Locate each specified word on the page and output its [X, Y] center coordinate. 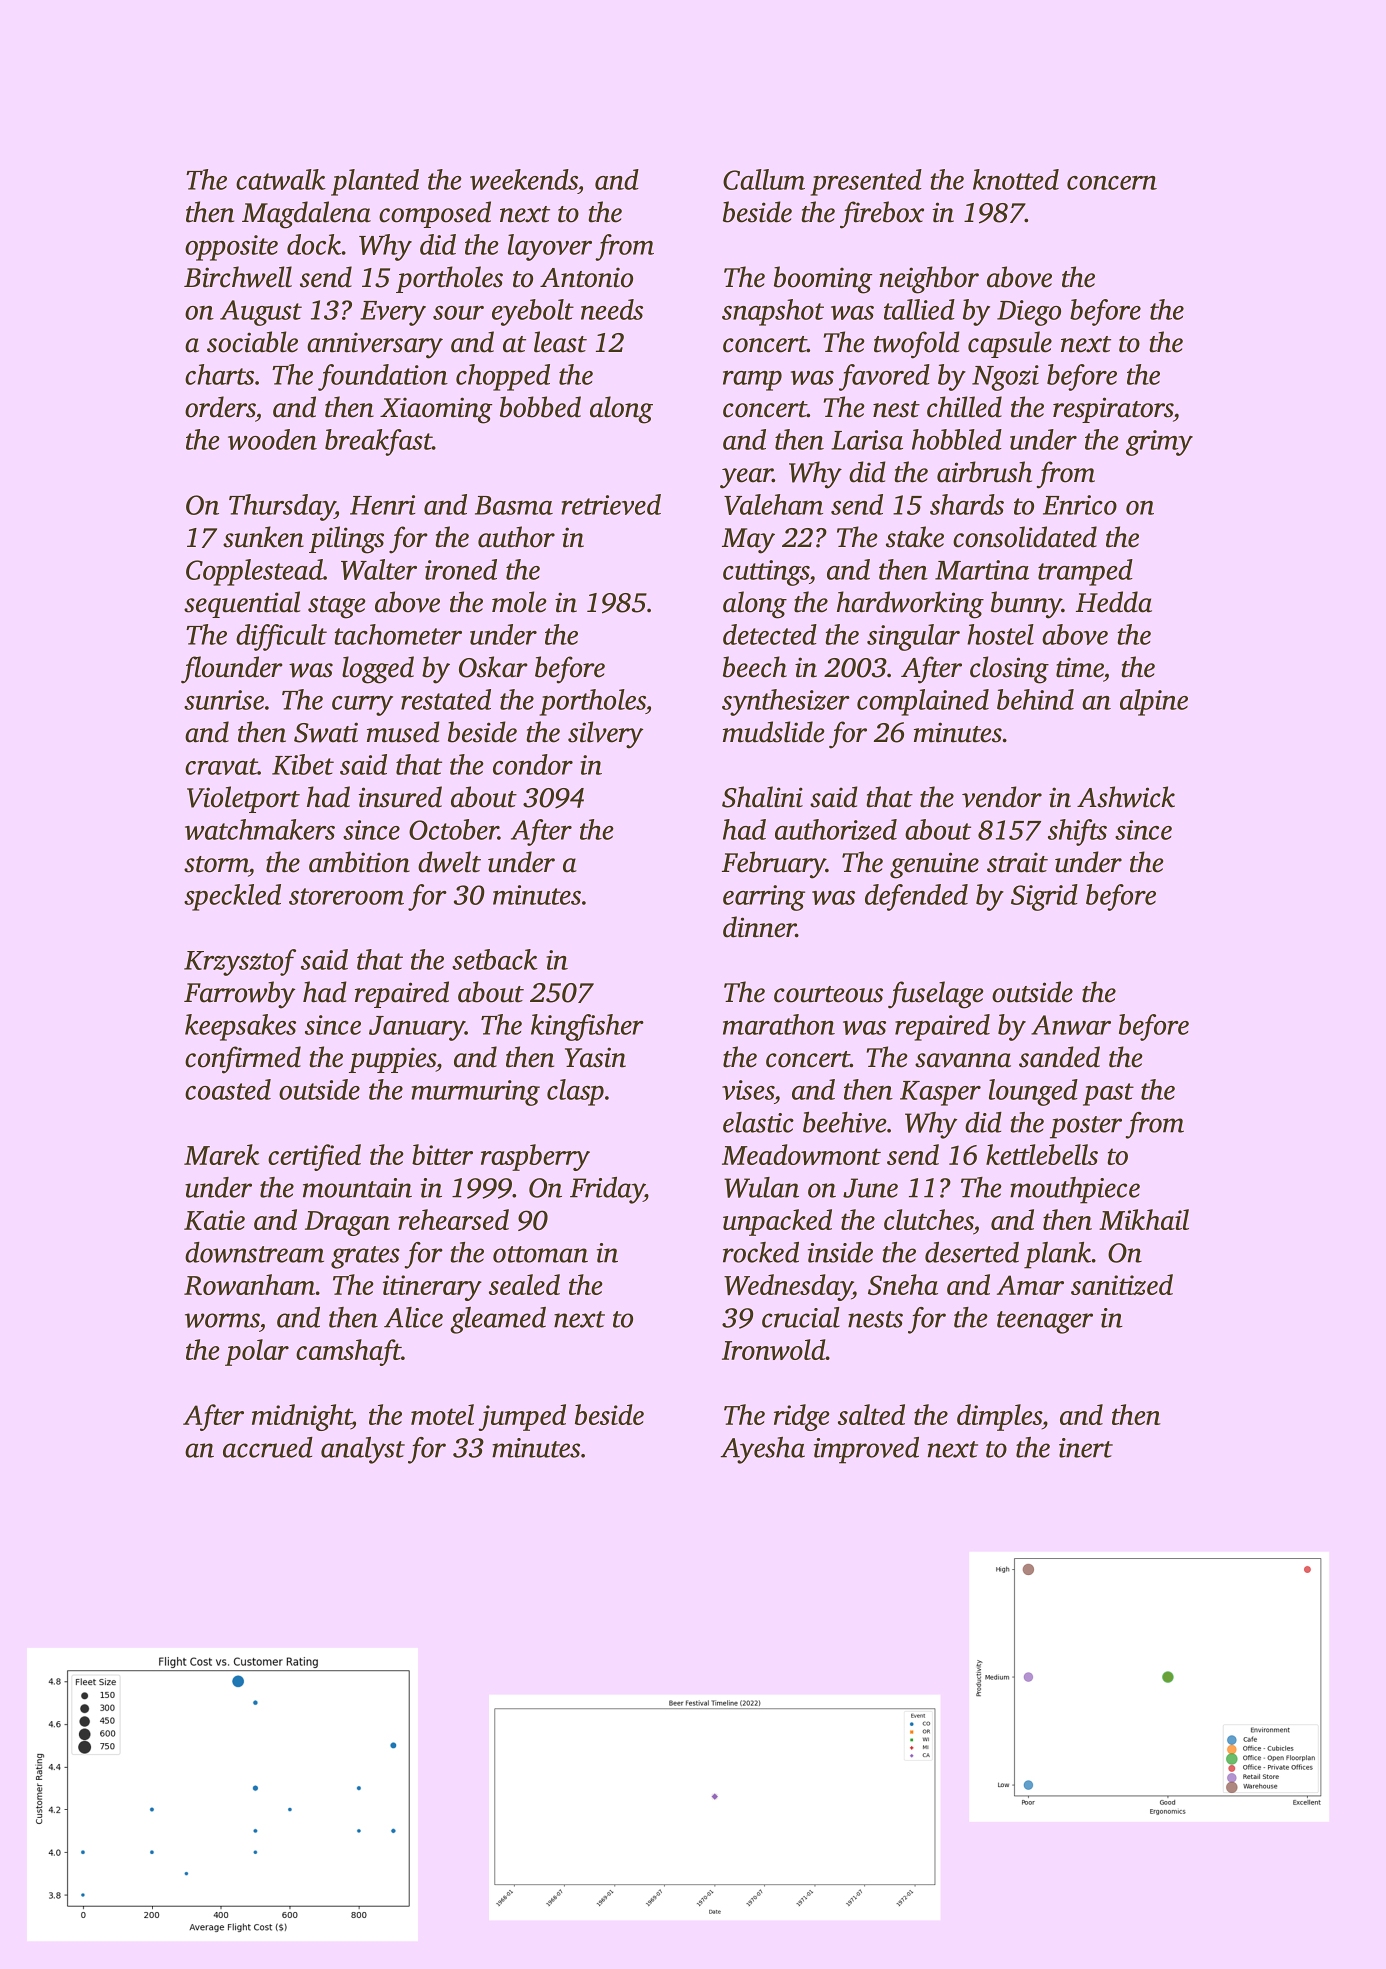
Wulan [761, 1187]
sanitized [1122, 1284]
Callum [764, 179]
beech [755, 667]
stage [337, 607]
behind [1035, 699]
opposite [231, 248]
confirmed [243, 1060]
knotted [1016, 179]
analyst [363, 1450]
